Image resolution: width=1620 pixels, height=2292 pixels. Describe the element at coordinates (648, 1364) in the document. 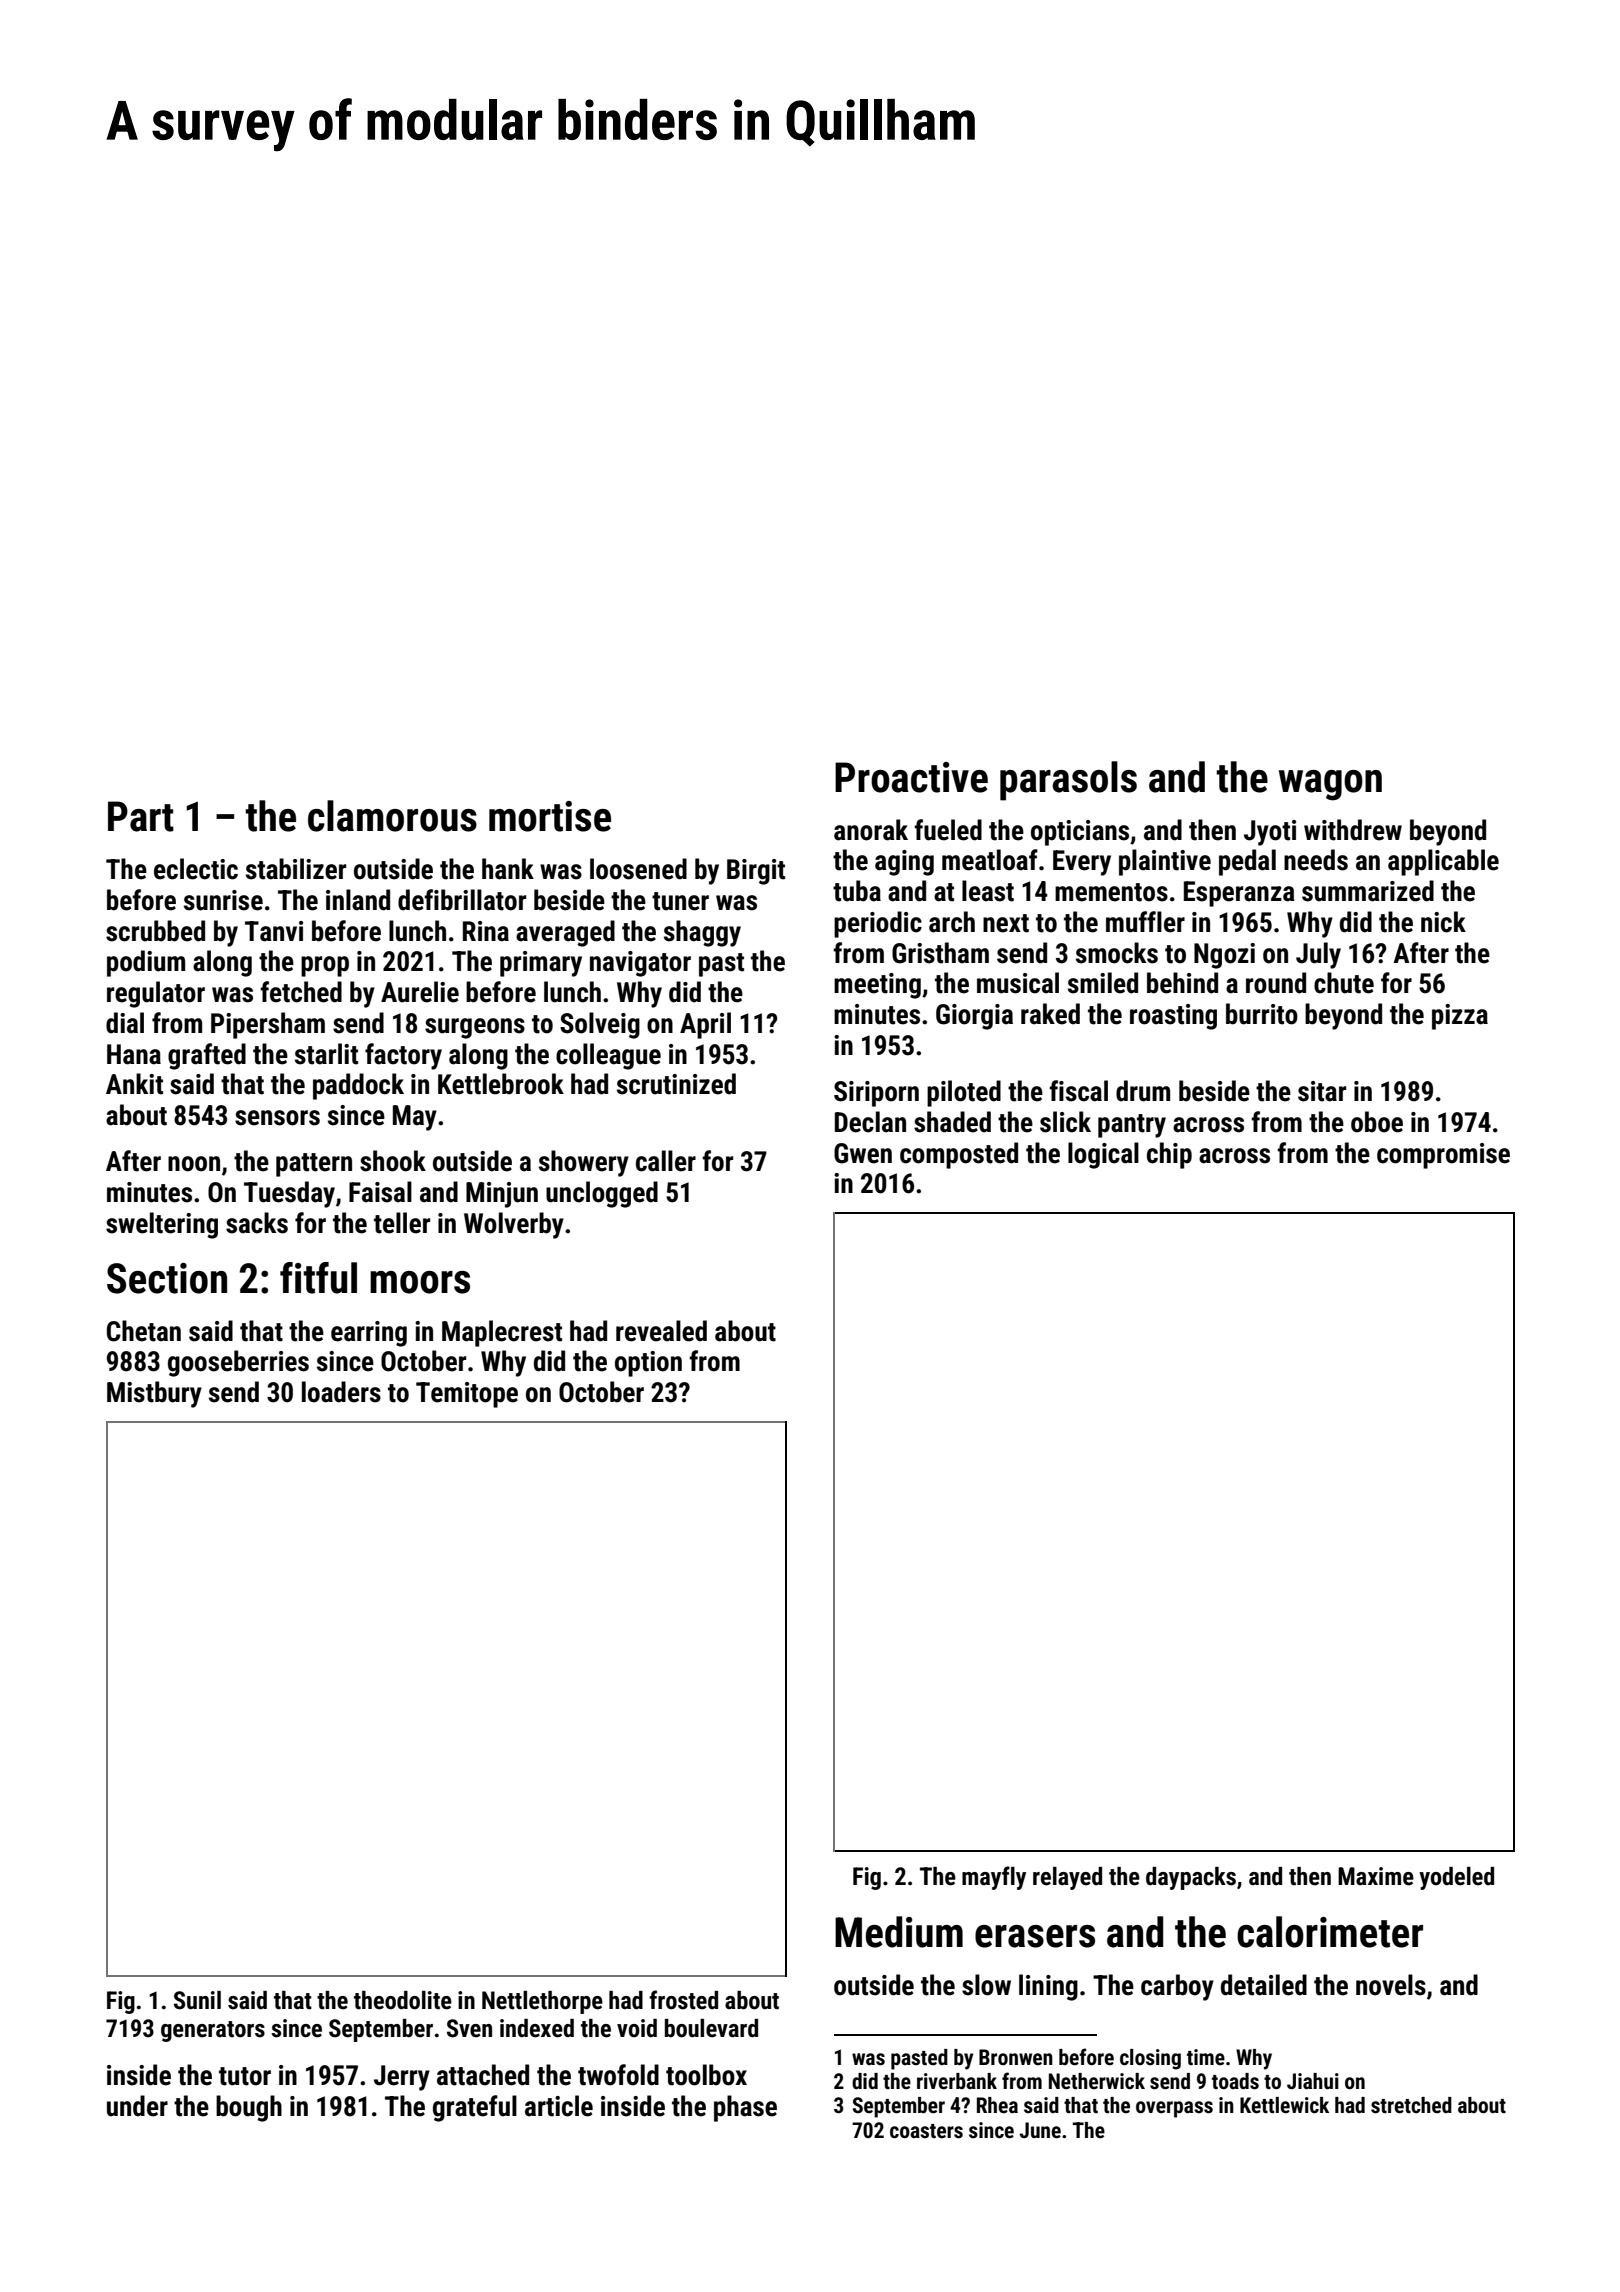

I see `option` at that location.
